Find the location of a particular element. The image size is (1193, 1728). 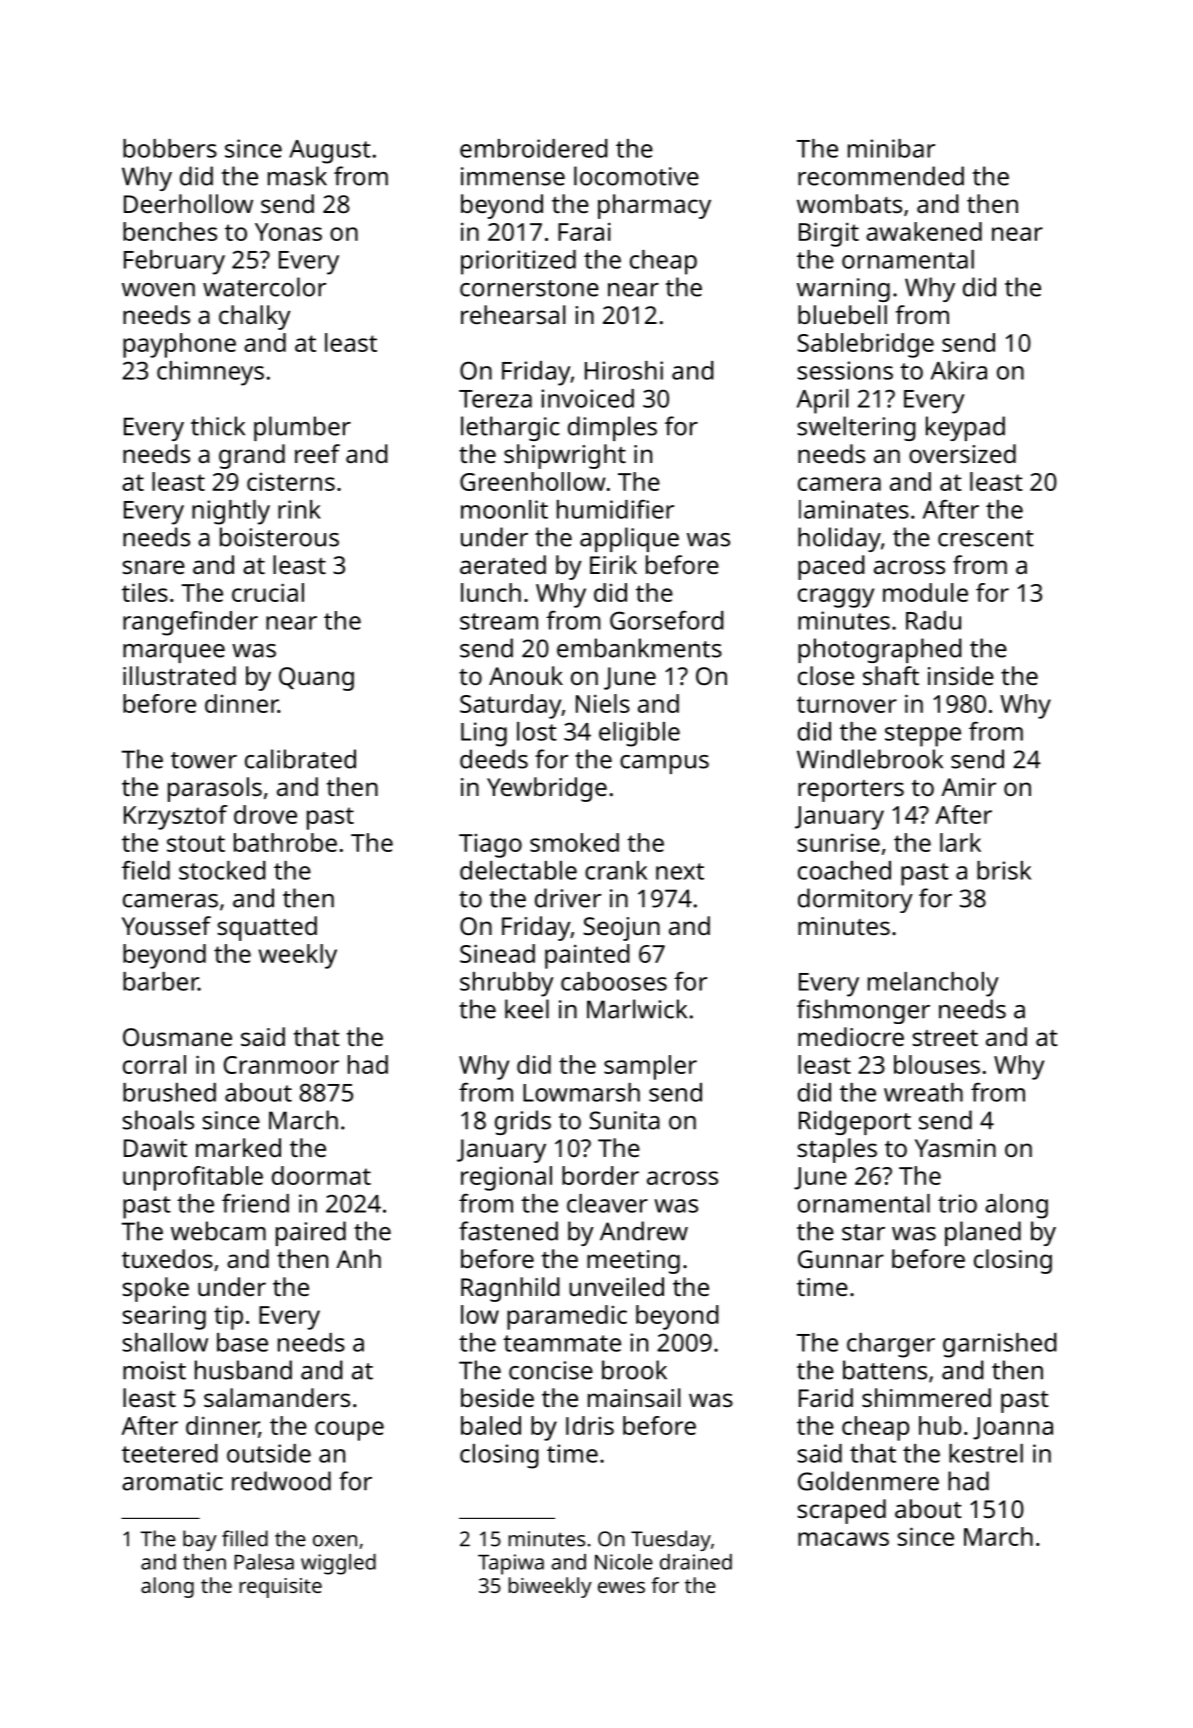

painted is located at coordinates (587, 956).
